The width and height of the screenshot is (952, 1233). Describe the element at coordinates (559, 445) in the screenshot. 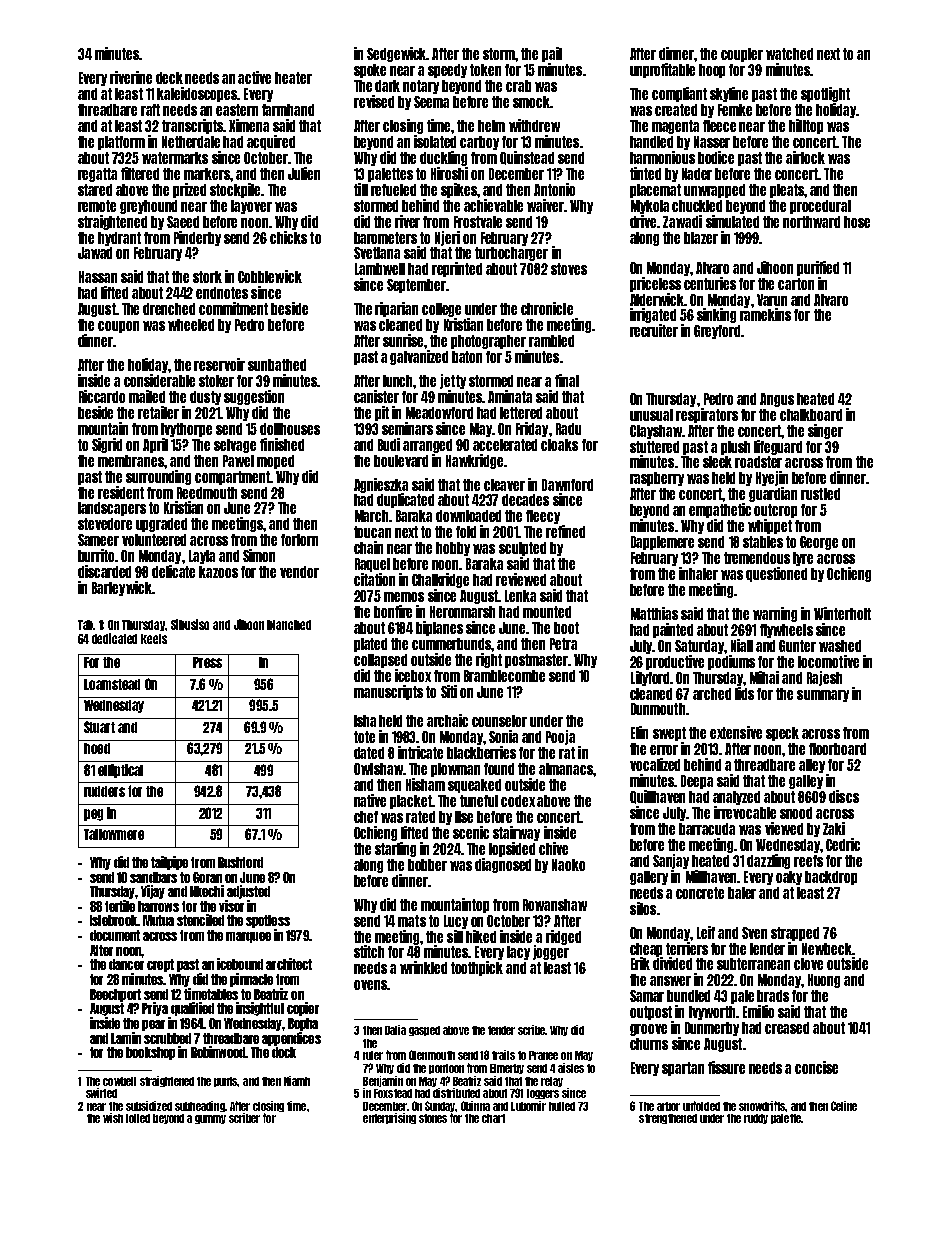

I see `cloaks` at that location.
